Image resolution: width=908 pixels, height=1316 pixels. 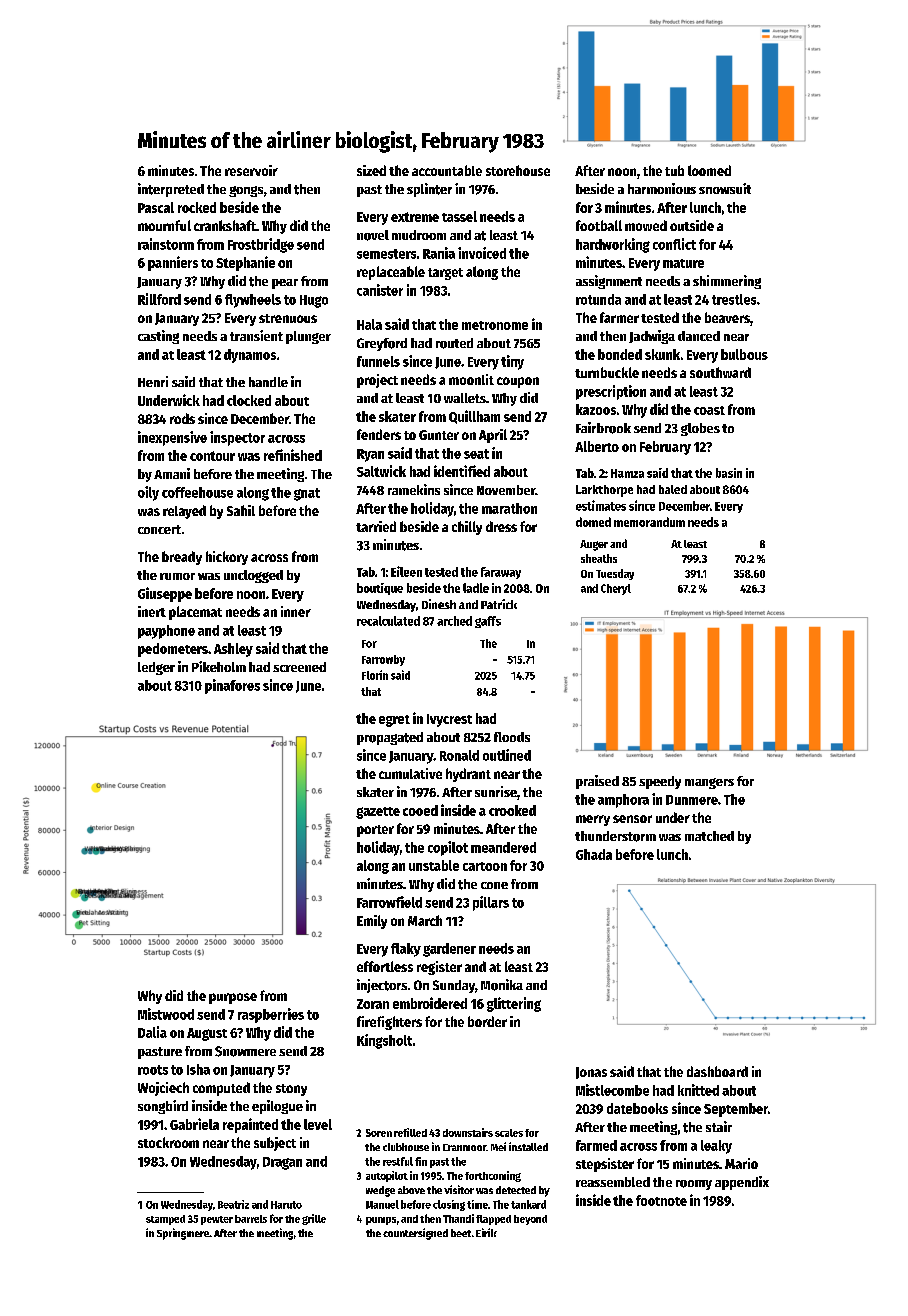 I want to click on interpreted, so click(x=171, y=190).
